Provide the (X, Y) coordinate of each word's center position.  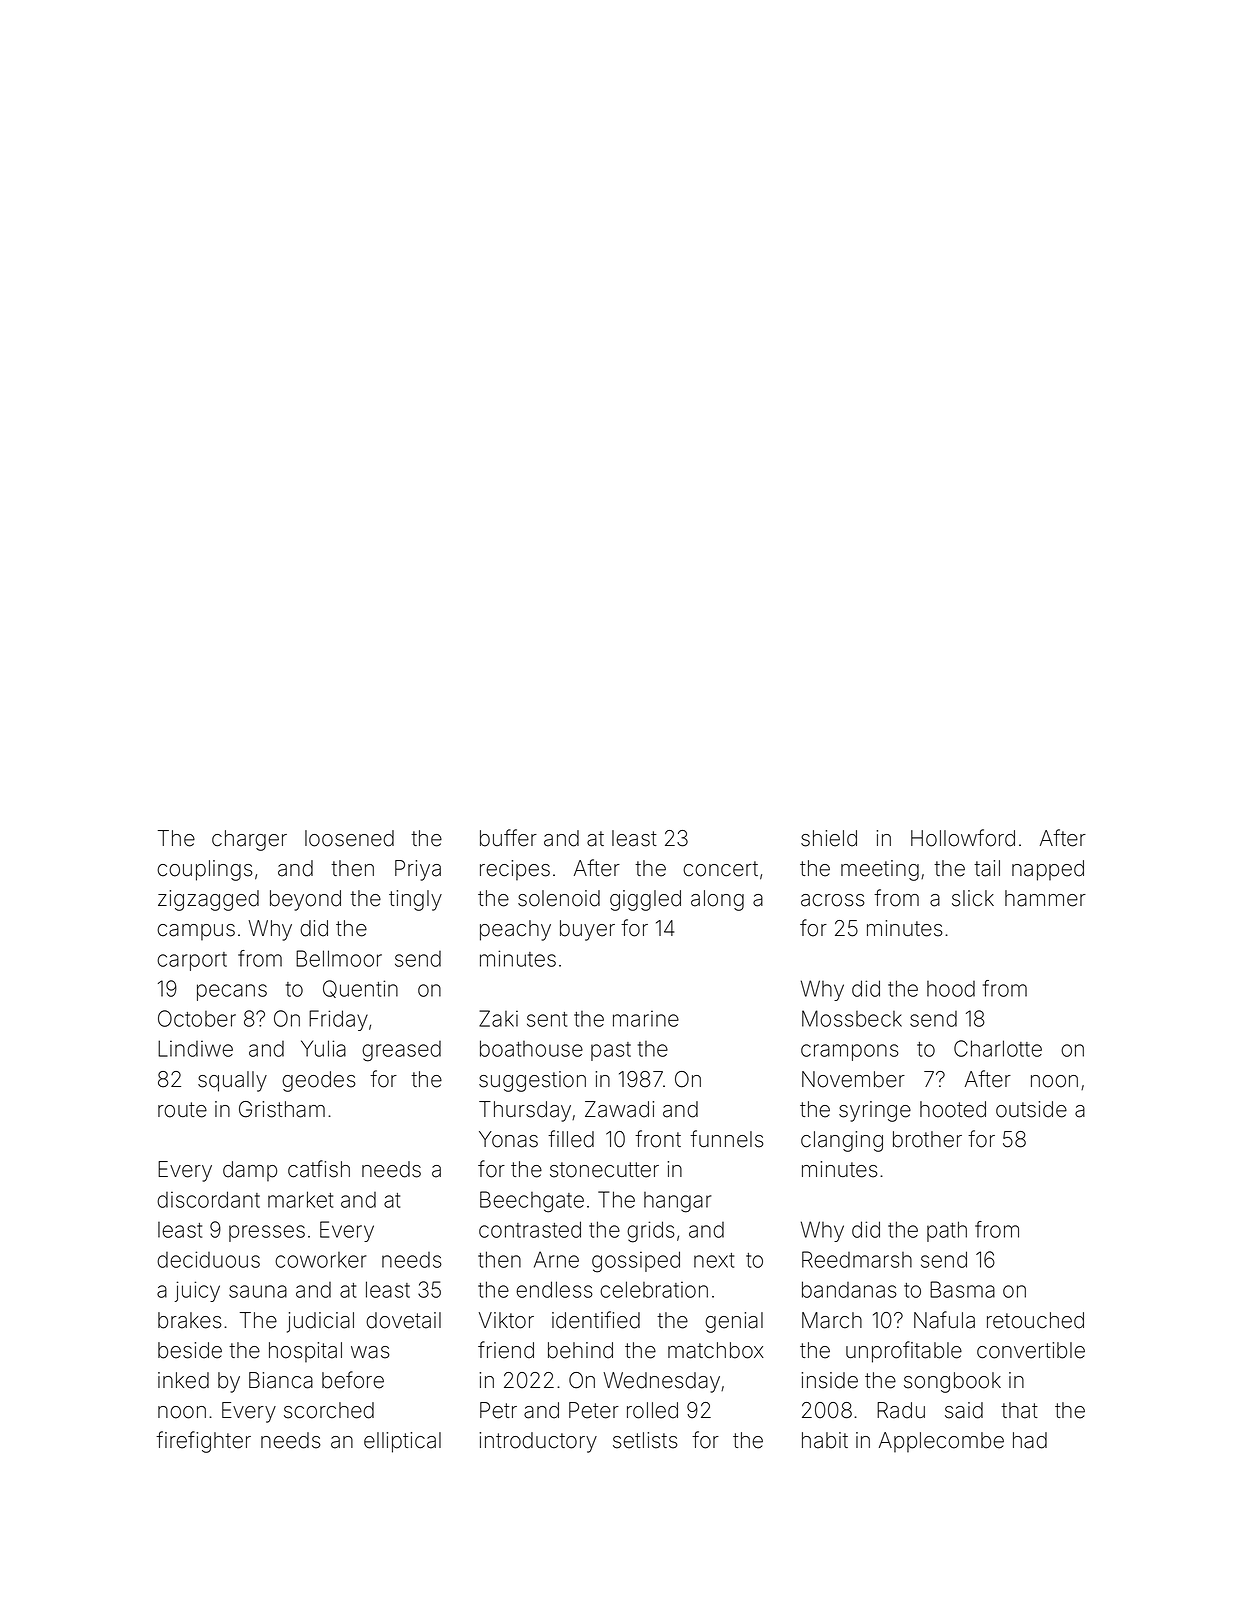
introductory (538, 1442)
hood (951, 989)
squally (232, 1081)
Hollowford (963, 838)
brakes (189, 1320)
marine (646, 1018)
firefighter (203, 1442)
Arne (556, 1259)
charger (249, 840)
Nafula (944, 1320)
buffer (508, 838)
